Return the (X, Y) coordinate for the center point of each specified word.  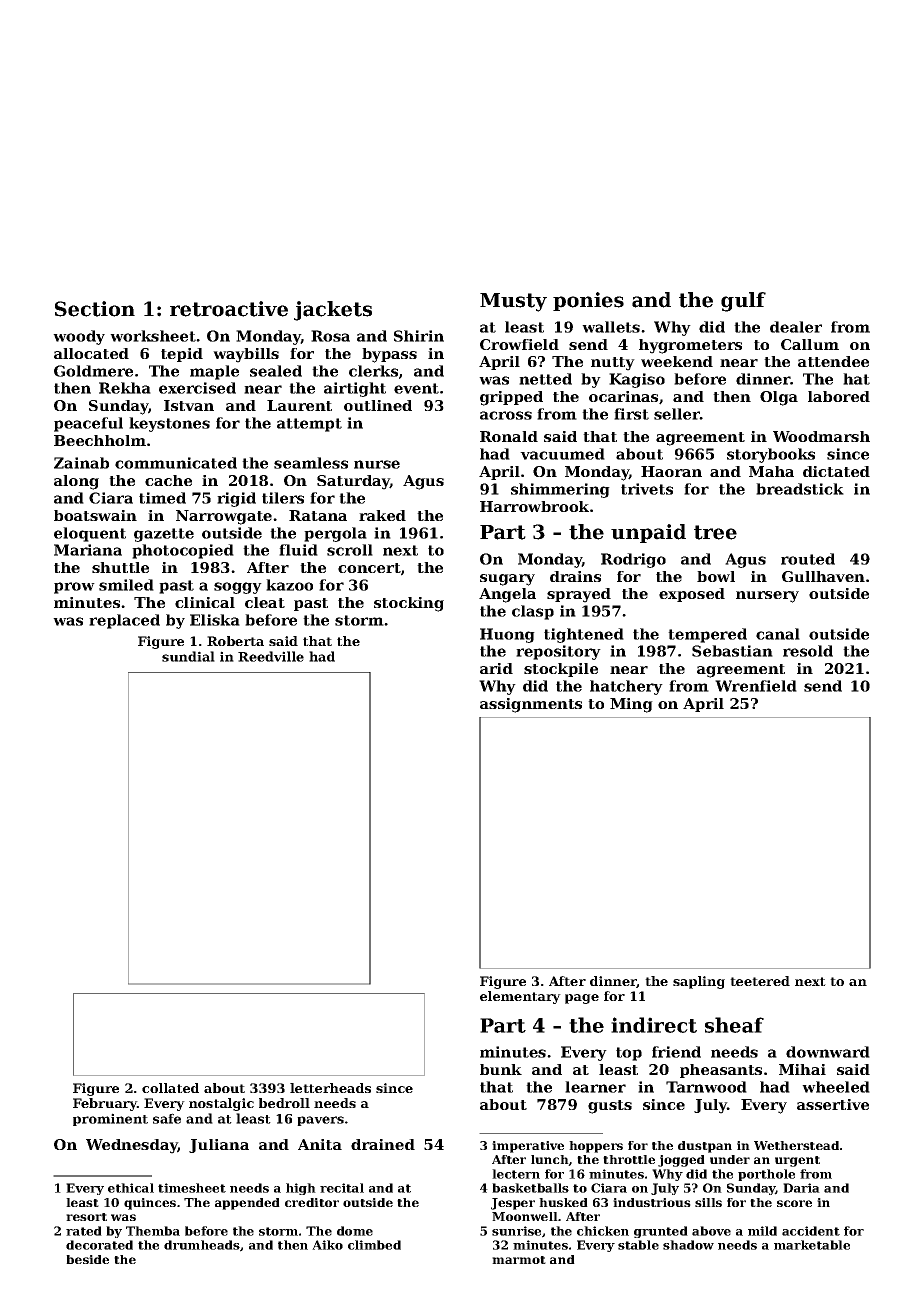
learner (595, 1087)
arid (496, 668)
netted (545, 379)
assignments (531, 705)
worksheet (153, 336)
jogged (681, 1161)
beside (87, 1259)
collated (170, 1088)
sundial (188, 656)
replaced (124, 621)
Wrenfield (756, 686)
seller (677, 414)
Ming (631, 705)
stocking (409, 604)
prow (74, 588)
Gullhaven (823, 576)
